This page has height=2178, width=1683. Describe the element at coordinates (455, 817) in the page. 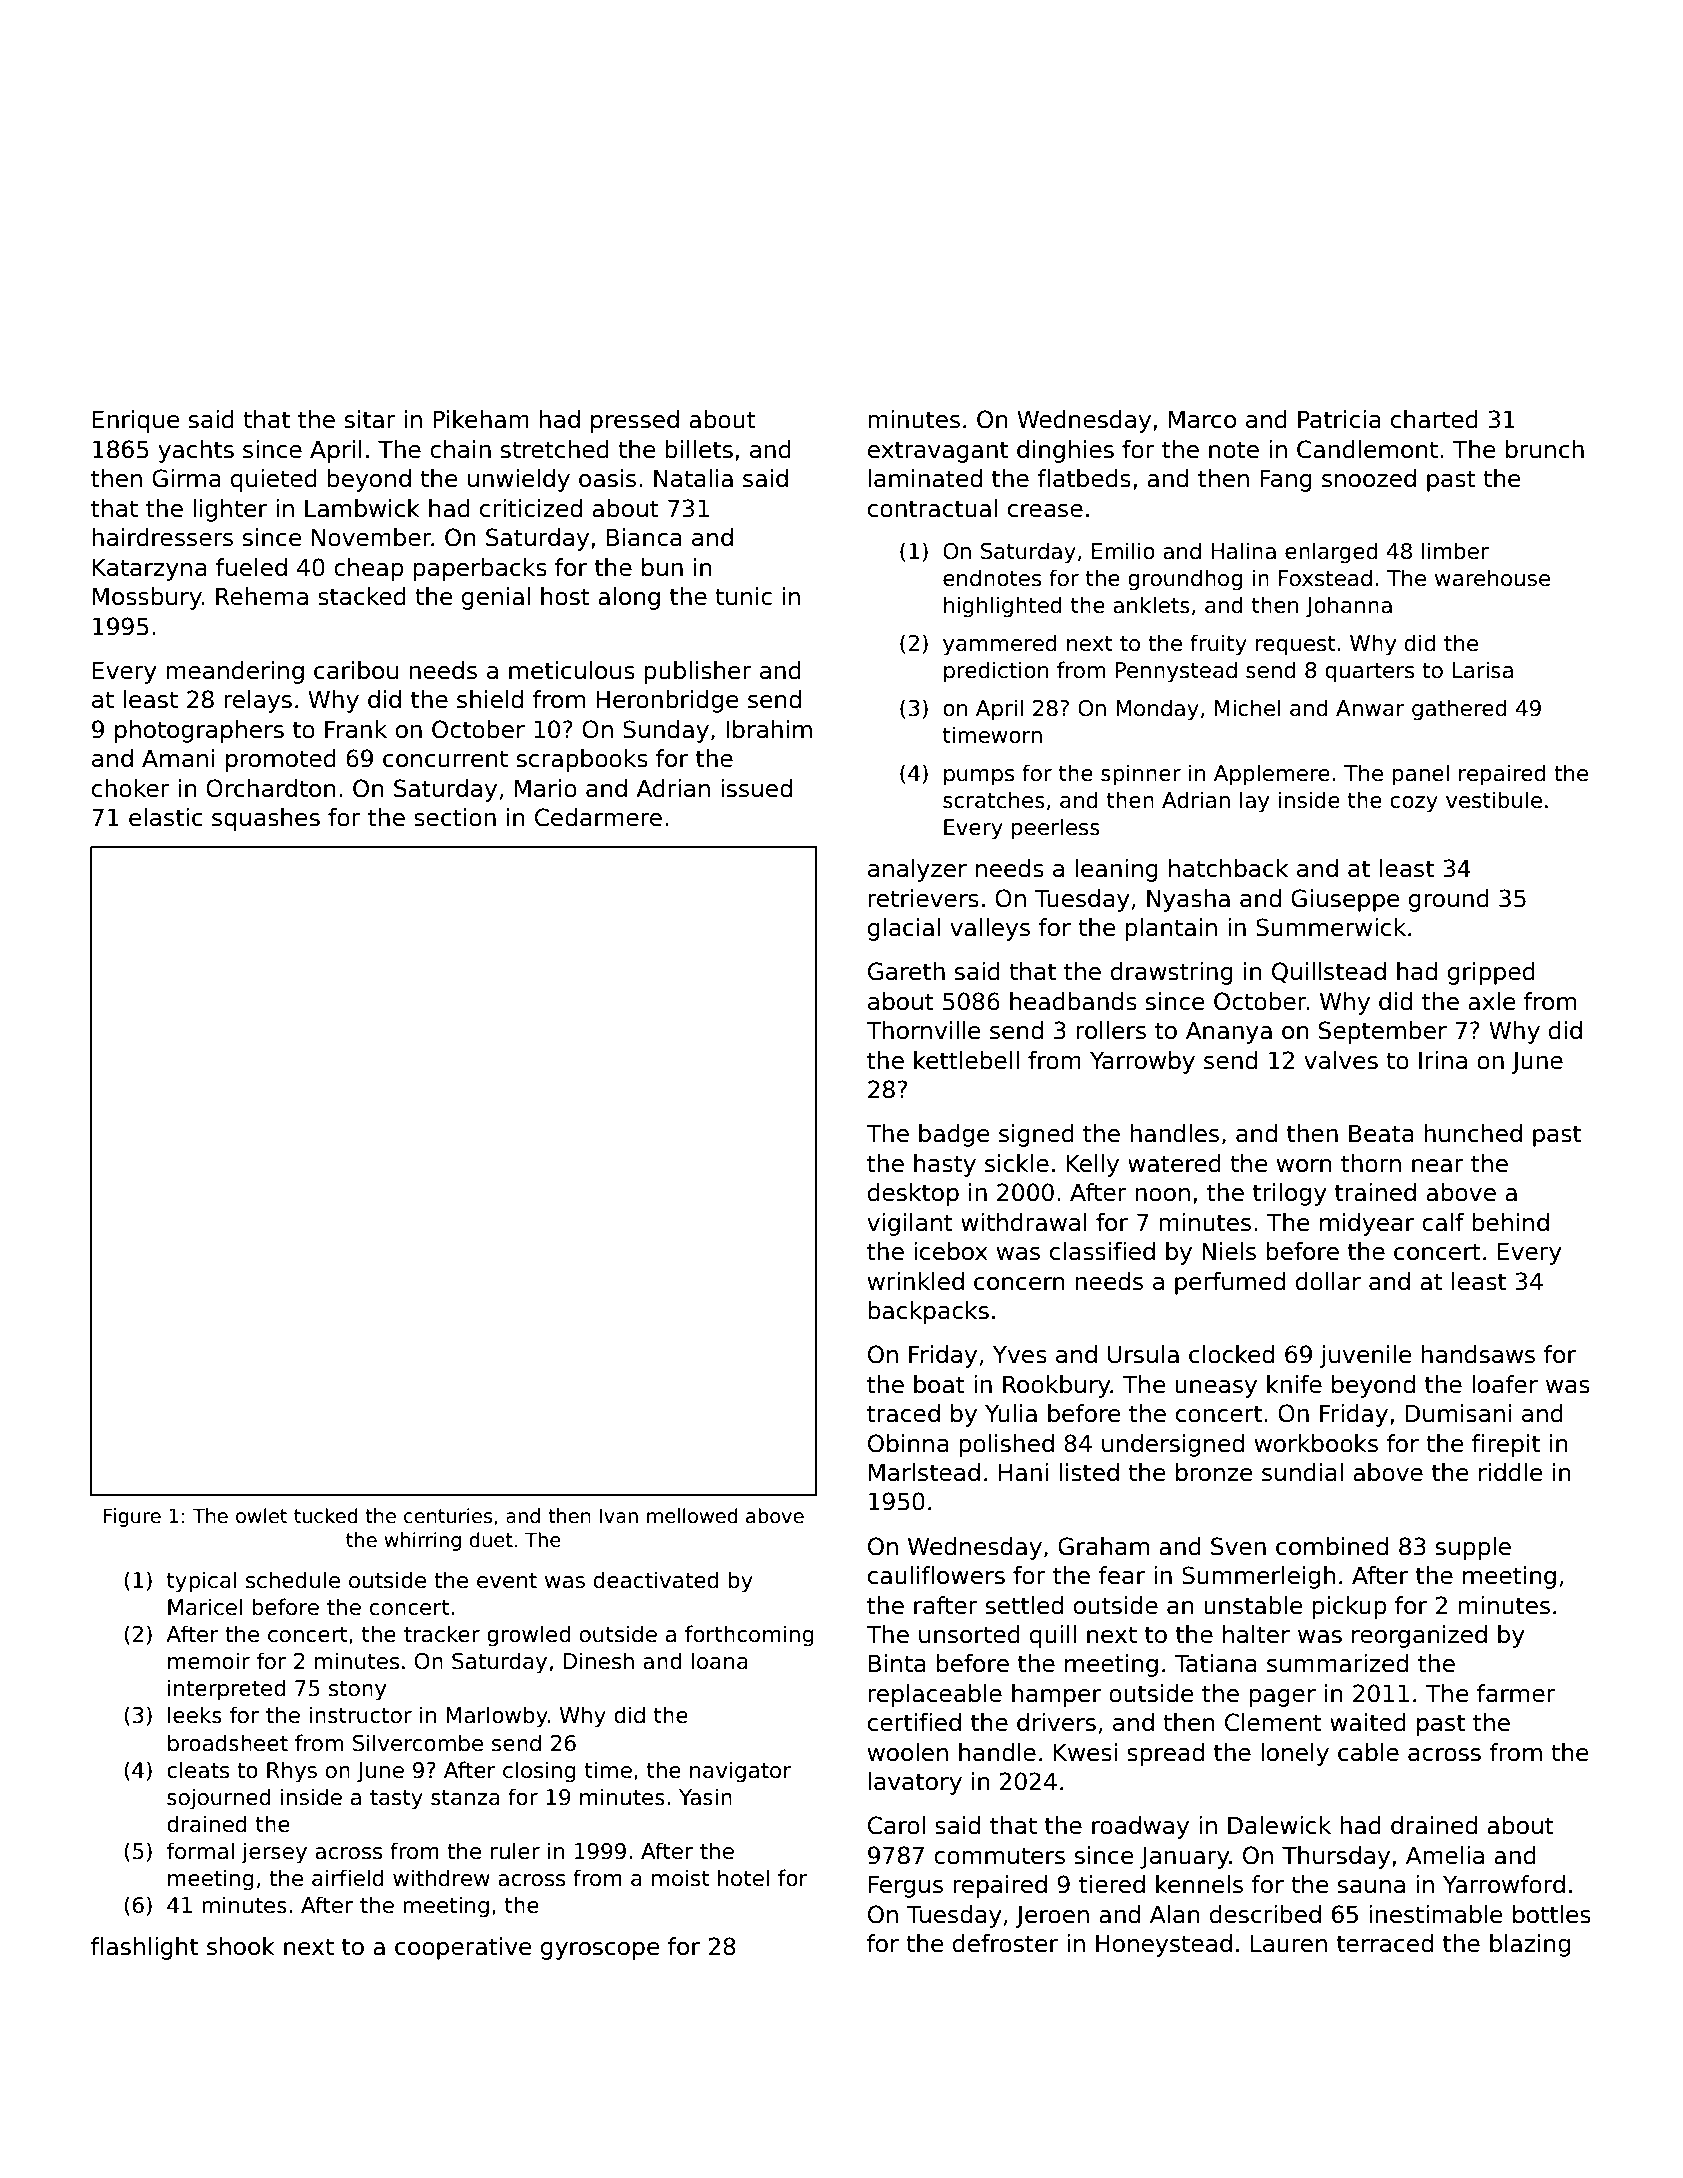

I see `section` at that location.
